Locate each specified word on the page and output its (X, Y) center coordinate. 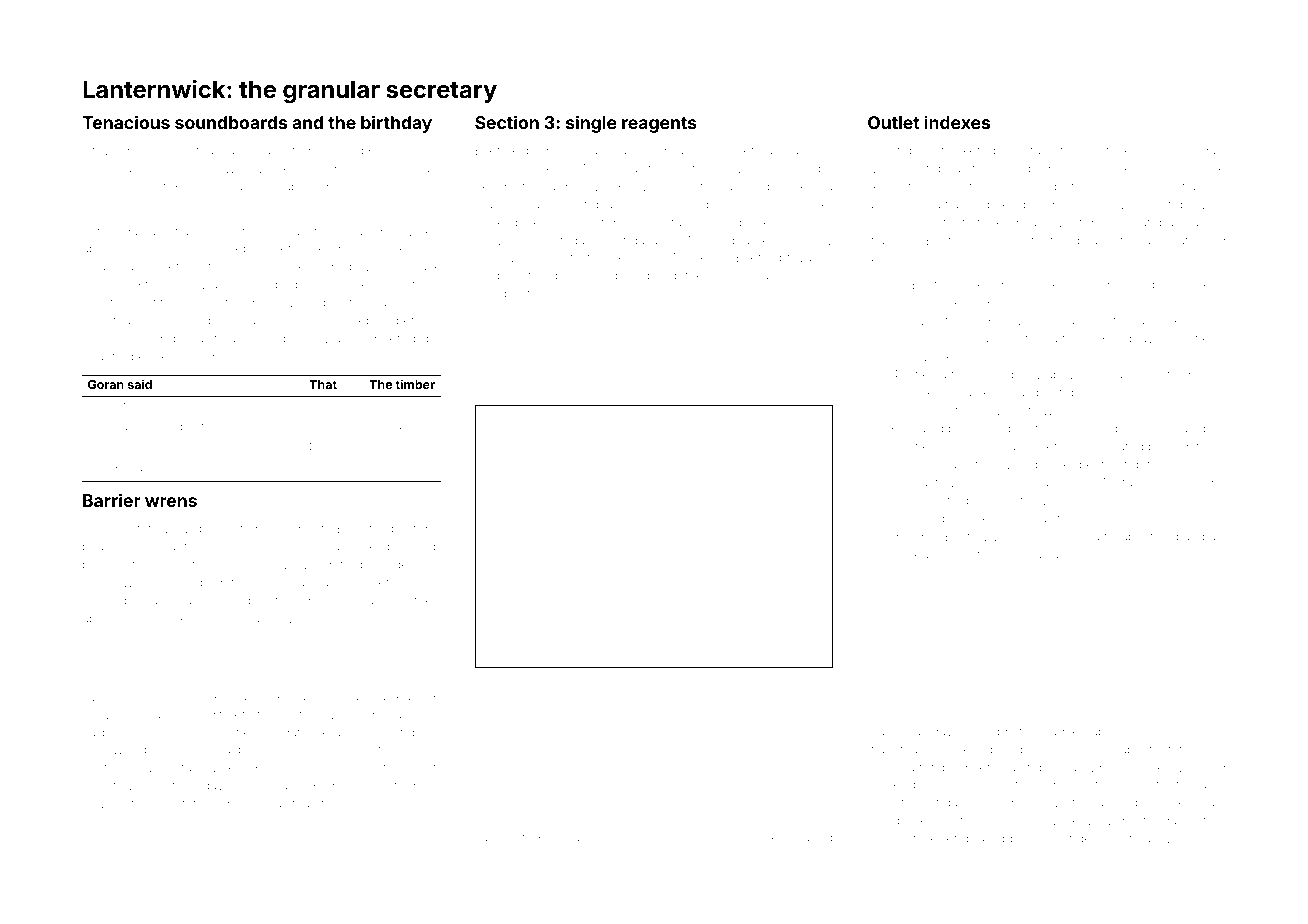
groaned (808, 839)
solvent (103, 803)
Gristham (126, 405)
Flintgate (199, 187)
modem (739, 151)
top (431, 547)
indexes (957, 122)
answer (971, 465)
